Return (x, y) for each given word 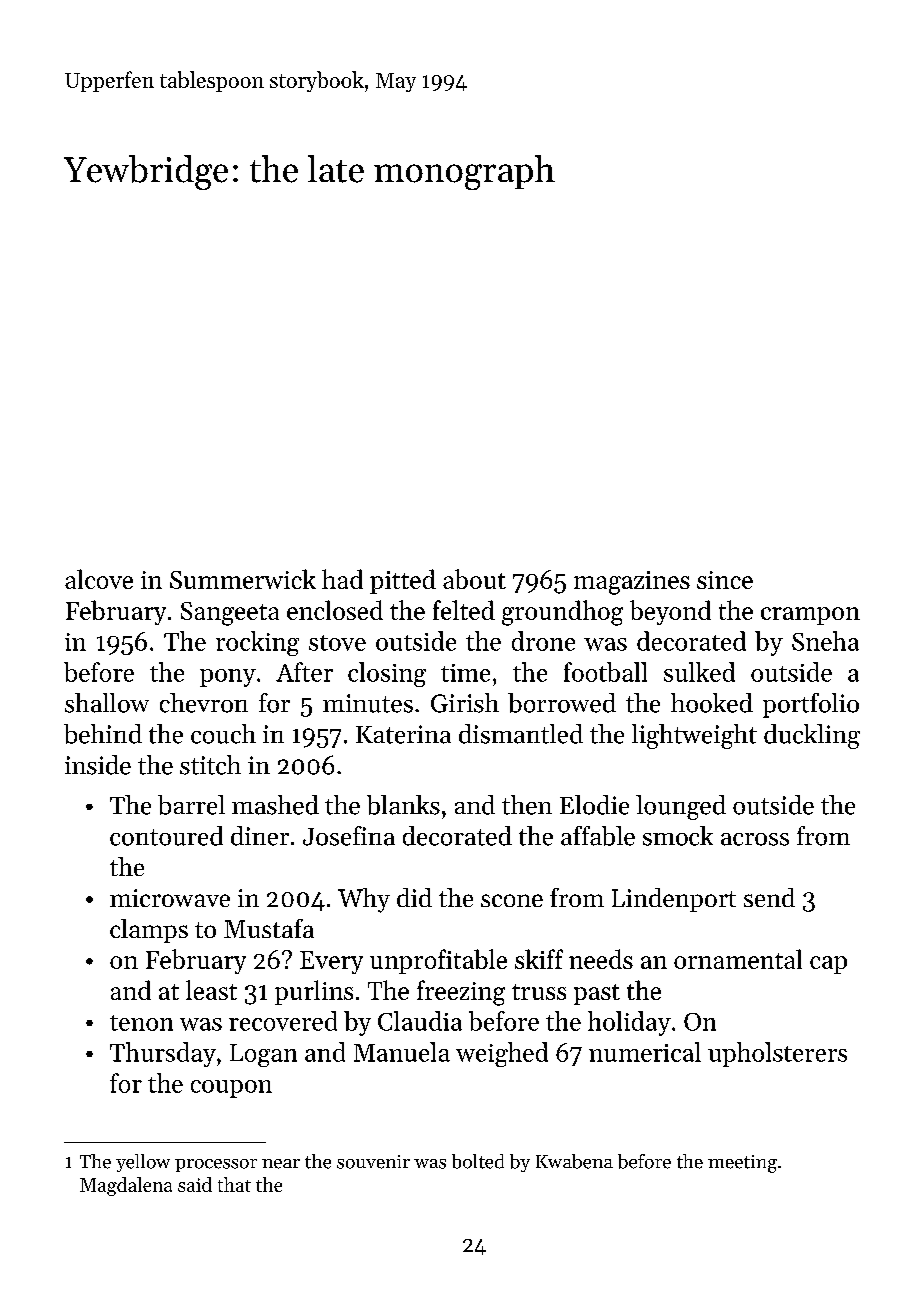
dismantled (521, 734)
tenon (141, 1023)
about (474, 579)
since (725, 580)
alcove (99, 579)
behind (103, 734)
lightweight (694, 736)
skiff (539, 959)
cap (828, 965)
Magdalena (126, 1186)
